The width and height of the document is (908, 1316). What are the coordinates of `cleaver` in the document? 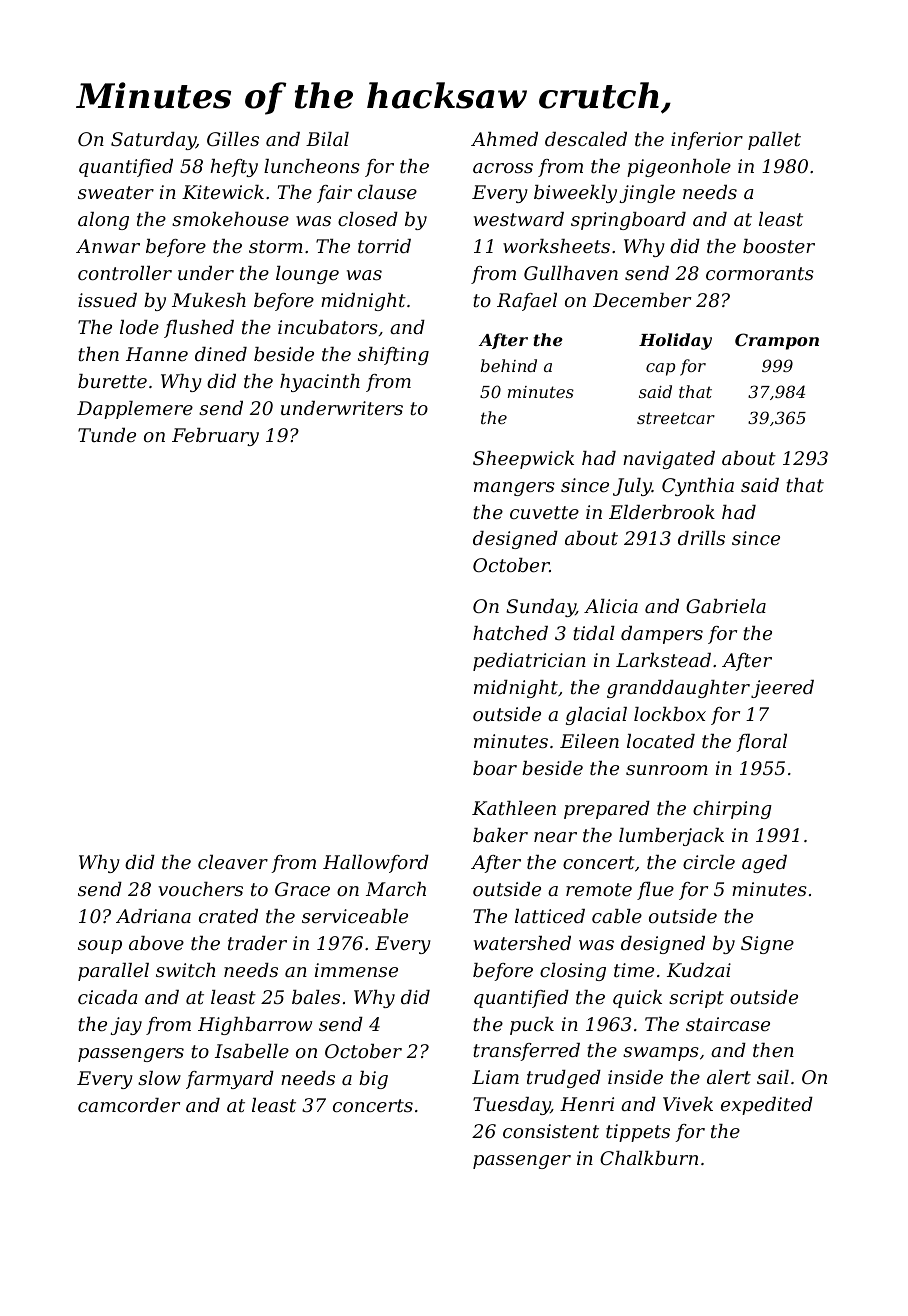 It's located at (233, 862).
